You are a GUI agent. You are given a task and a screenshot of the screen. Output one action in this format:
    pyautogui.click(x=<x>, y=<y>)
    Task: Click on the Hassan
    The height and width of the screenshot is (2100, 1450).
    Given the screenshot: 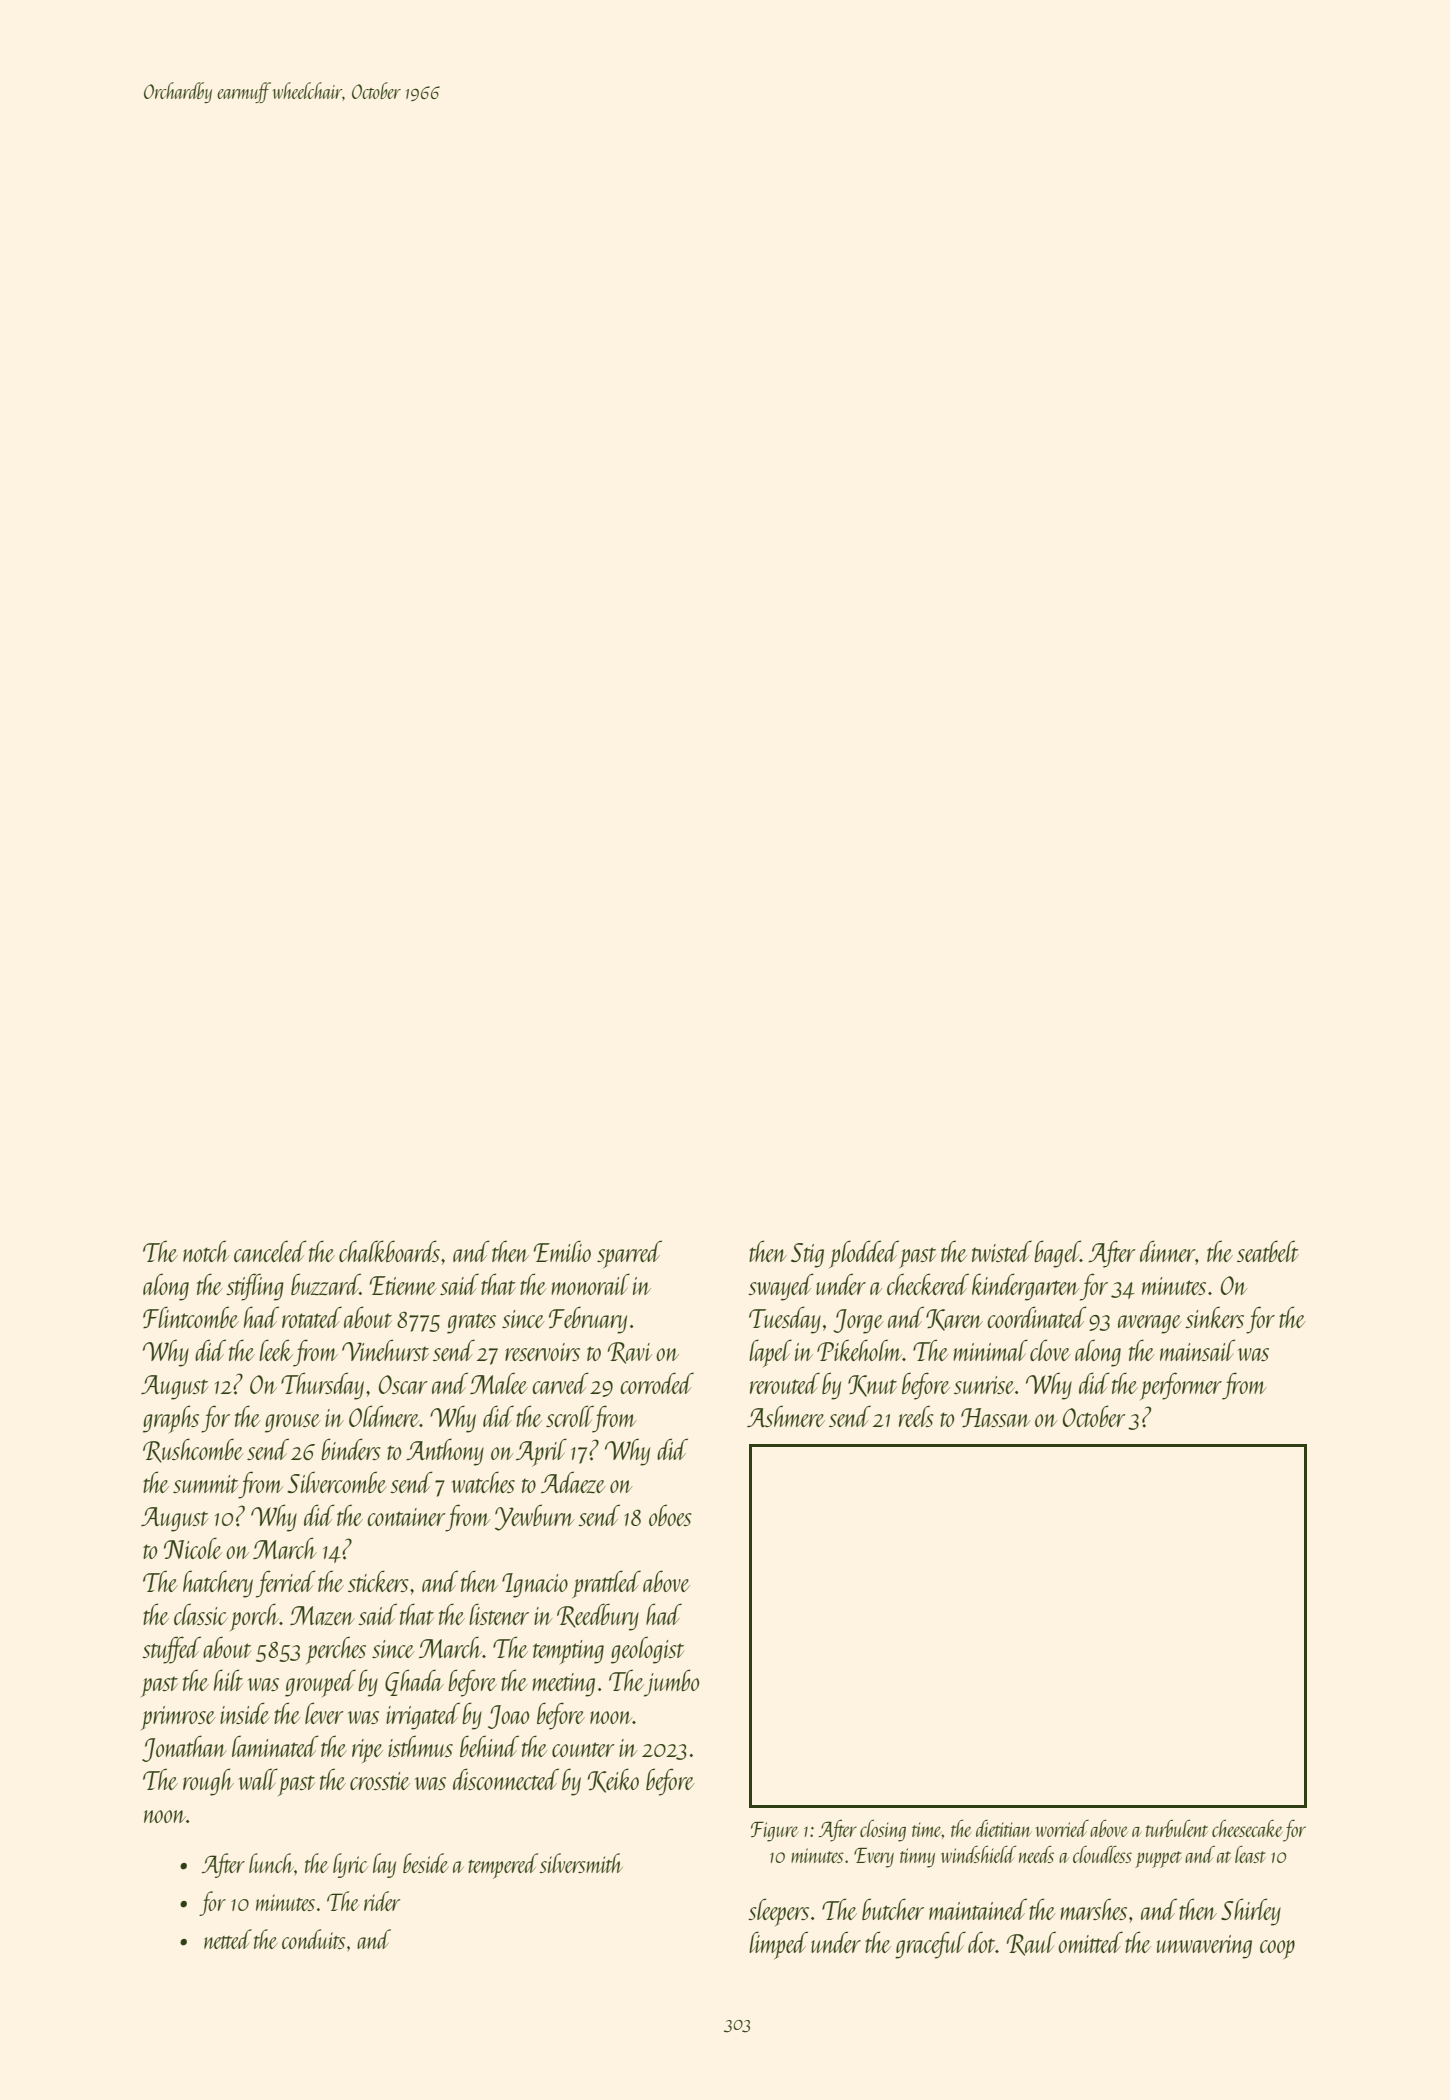 What is the action you would take?
    pyautogui.click(x=995, y=1417)
